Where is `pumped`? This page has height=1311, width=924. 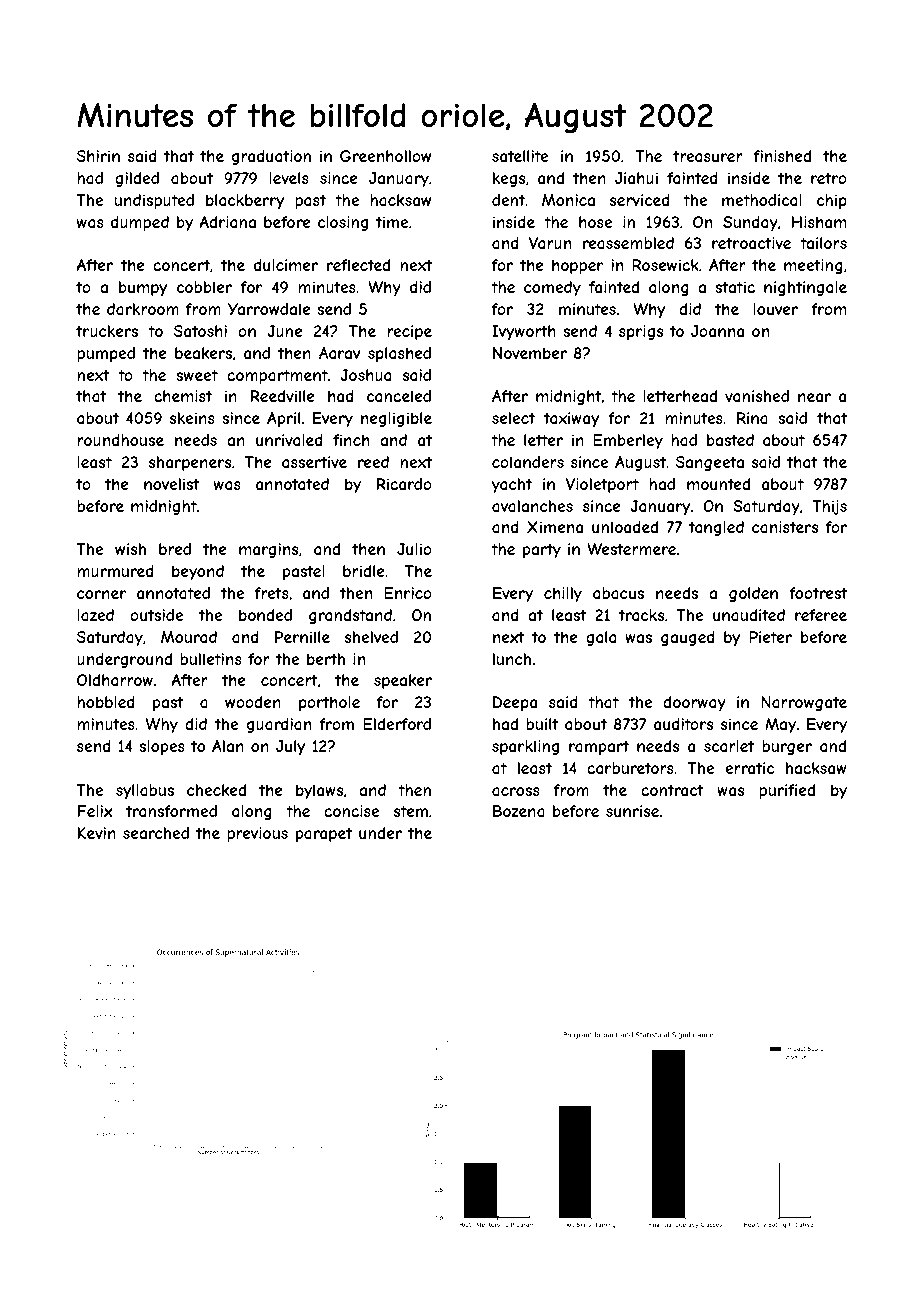
pumped is located at coordinates (106, 354).
